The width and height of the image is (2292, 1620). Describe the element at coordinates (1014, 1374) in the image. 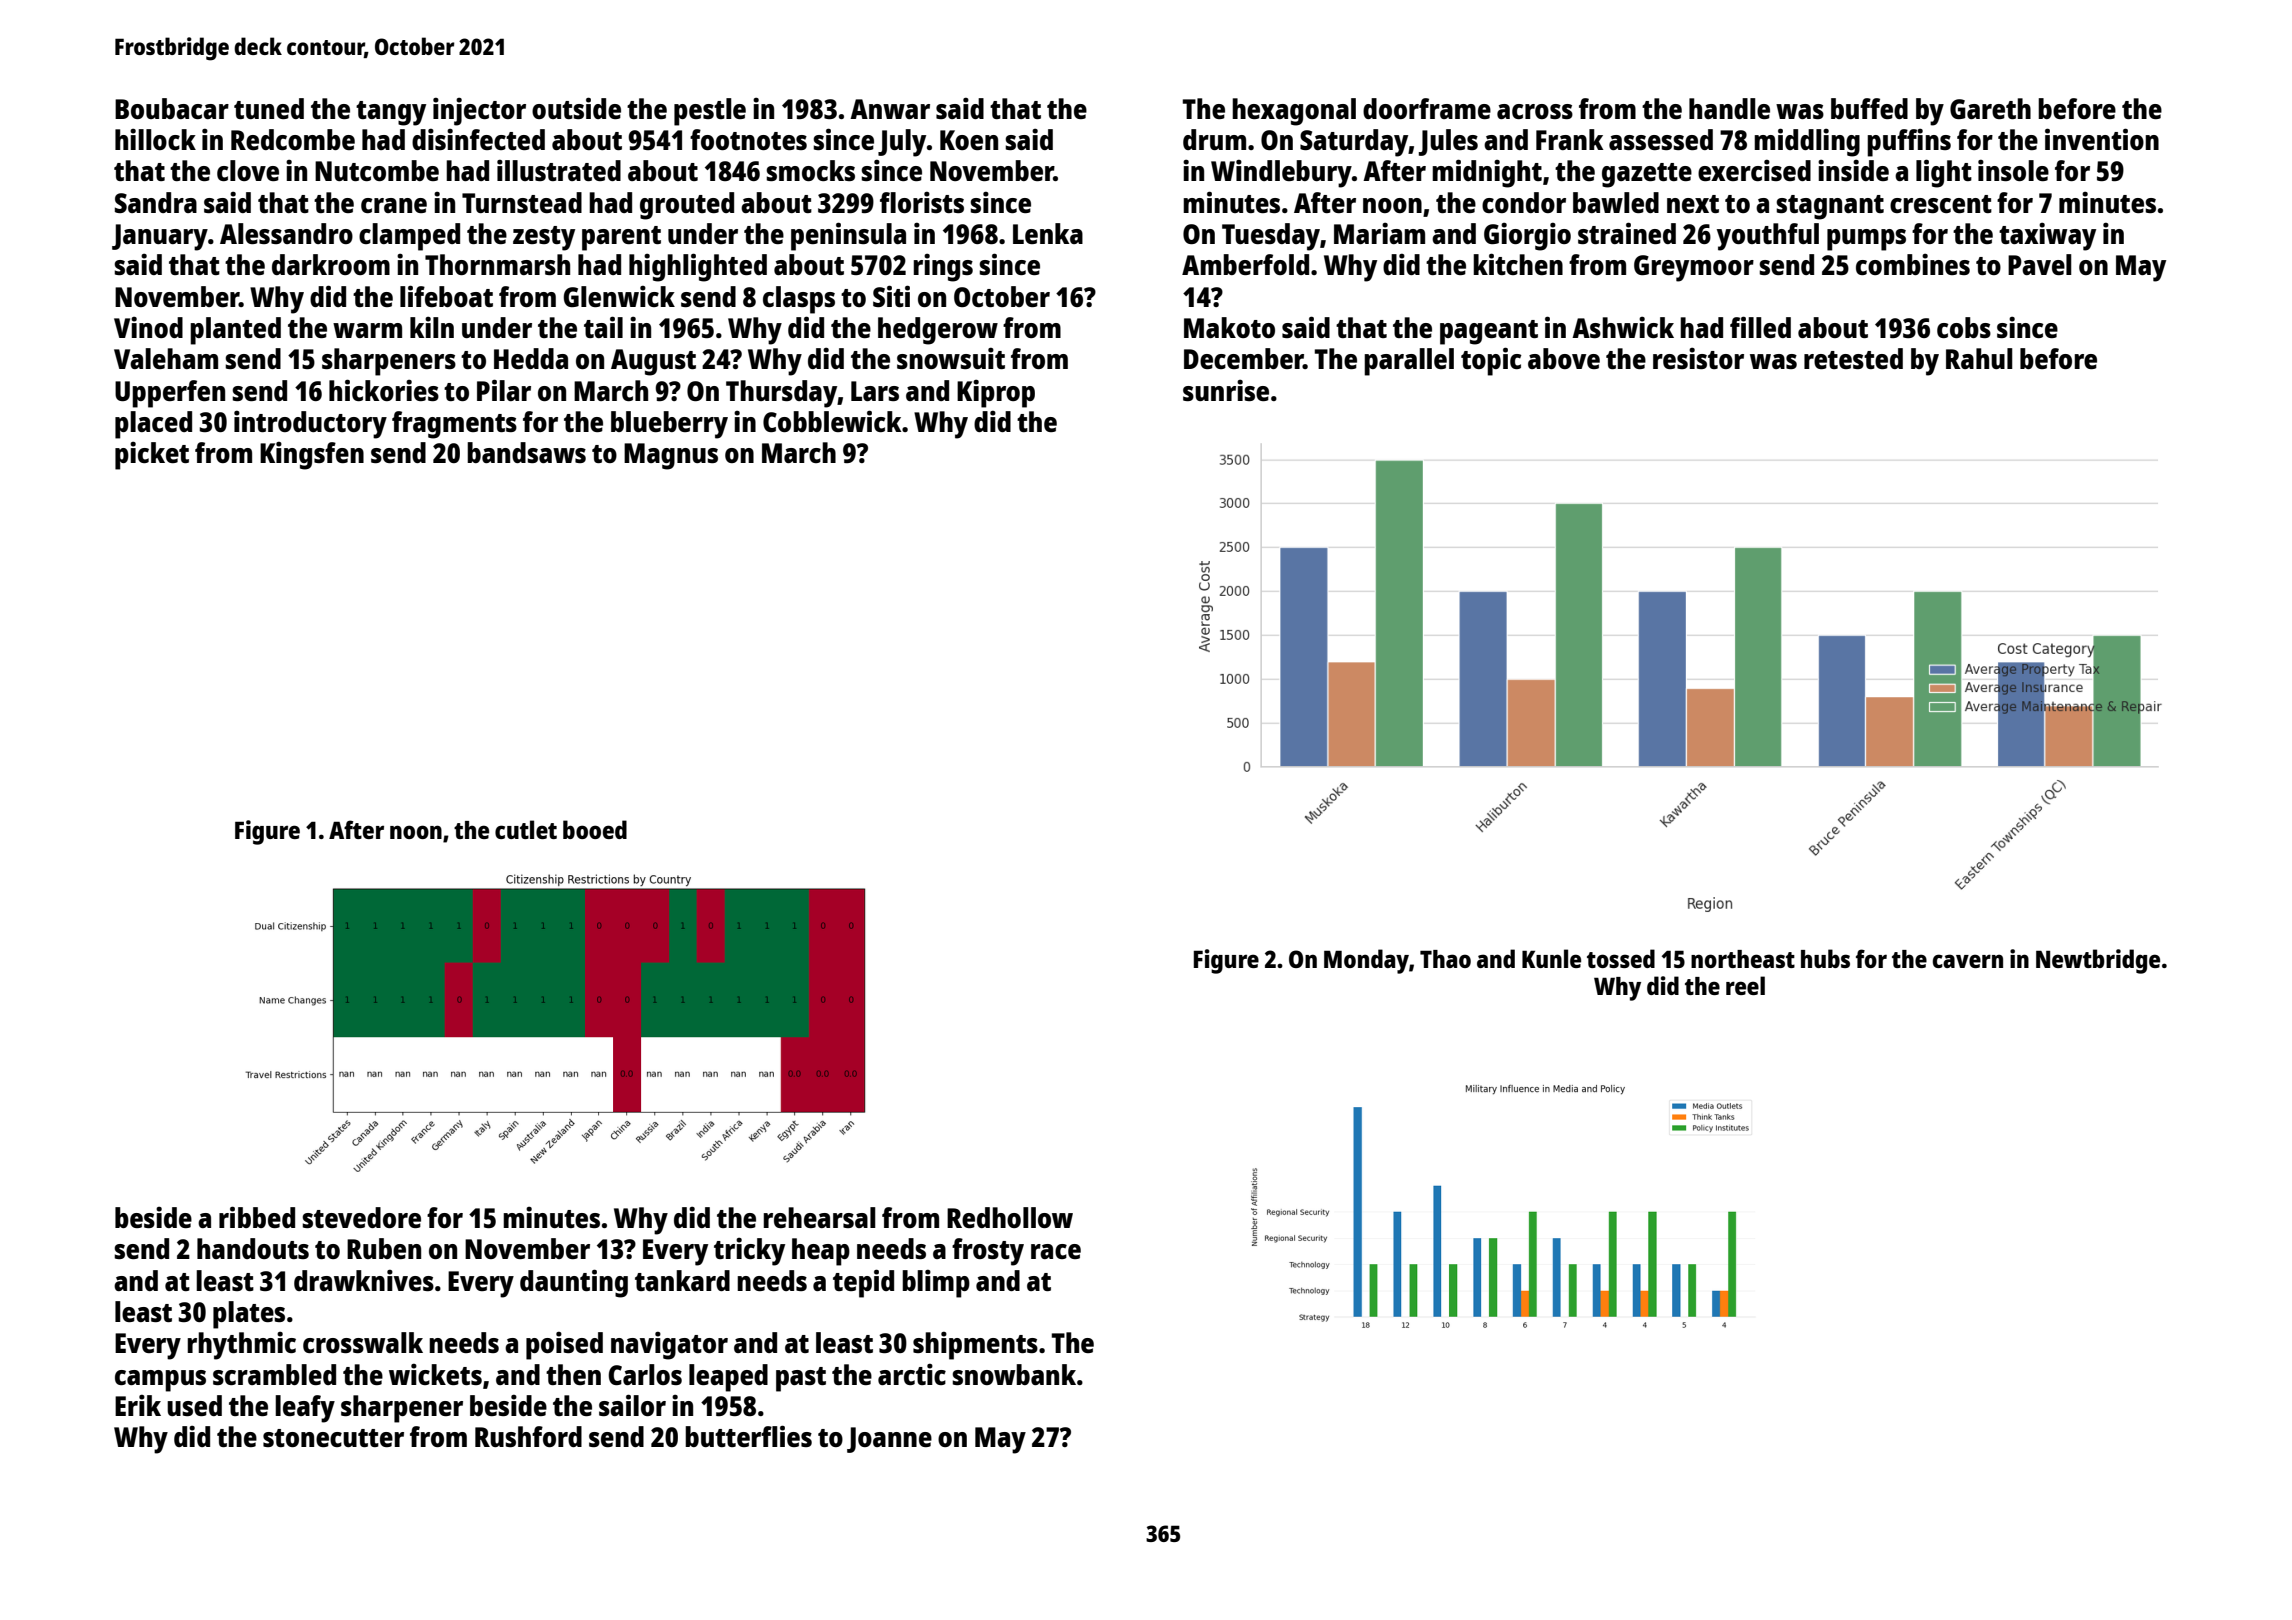

I see `snowbank` at that location.
